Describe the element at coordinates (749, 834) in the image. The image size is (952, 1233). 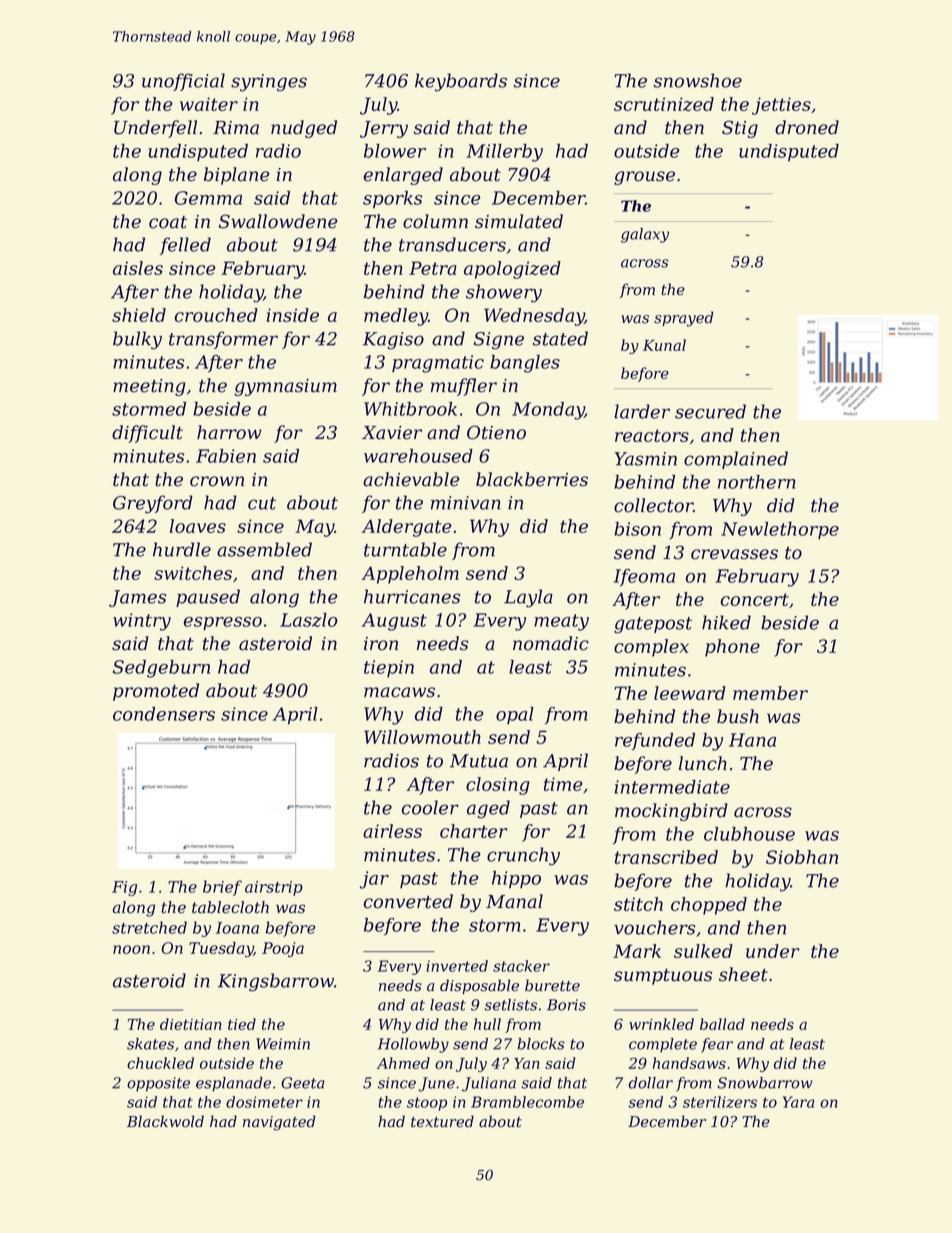
I see `clubhouse` at that location.
